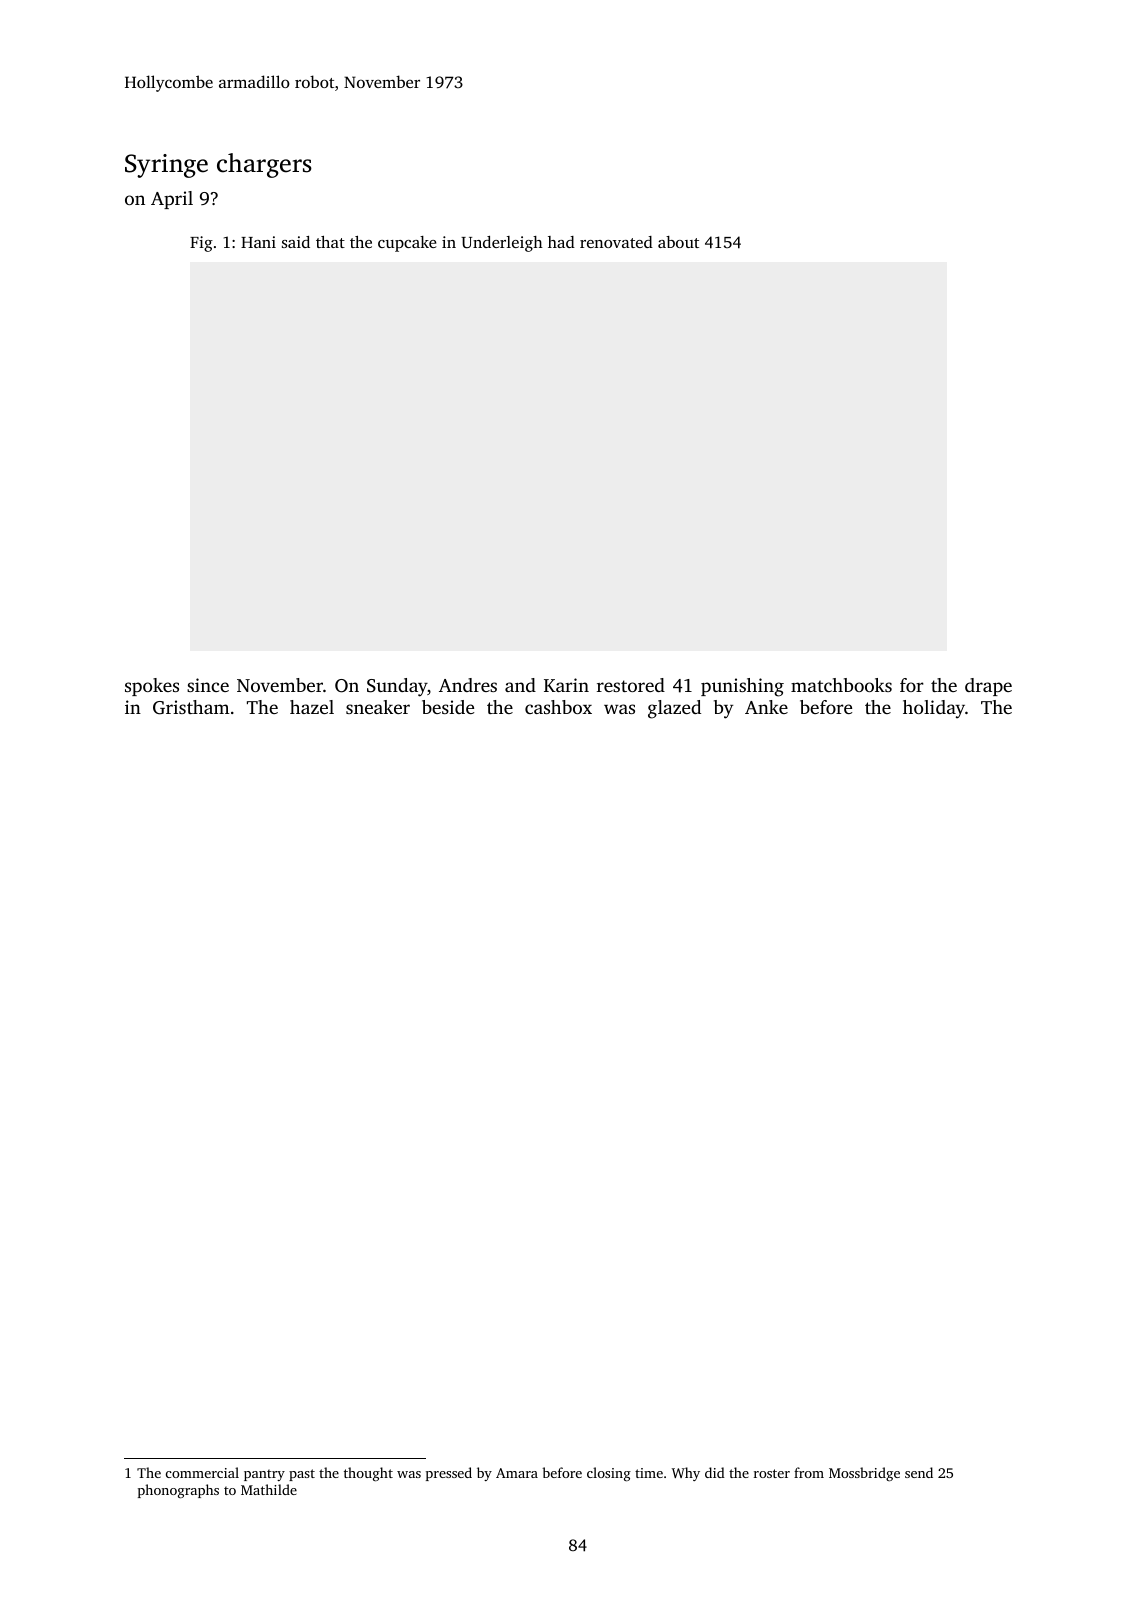 The image size is (1137, 1608). Describe the element at coordinates (152, 687) in the page. I see `spokes` at that location.
